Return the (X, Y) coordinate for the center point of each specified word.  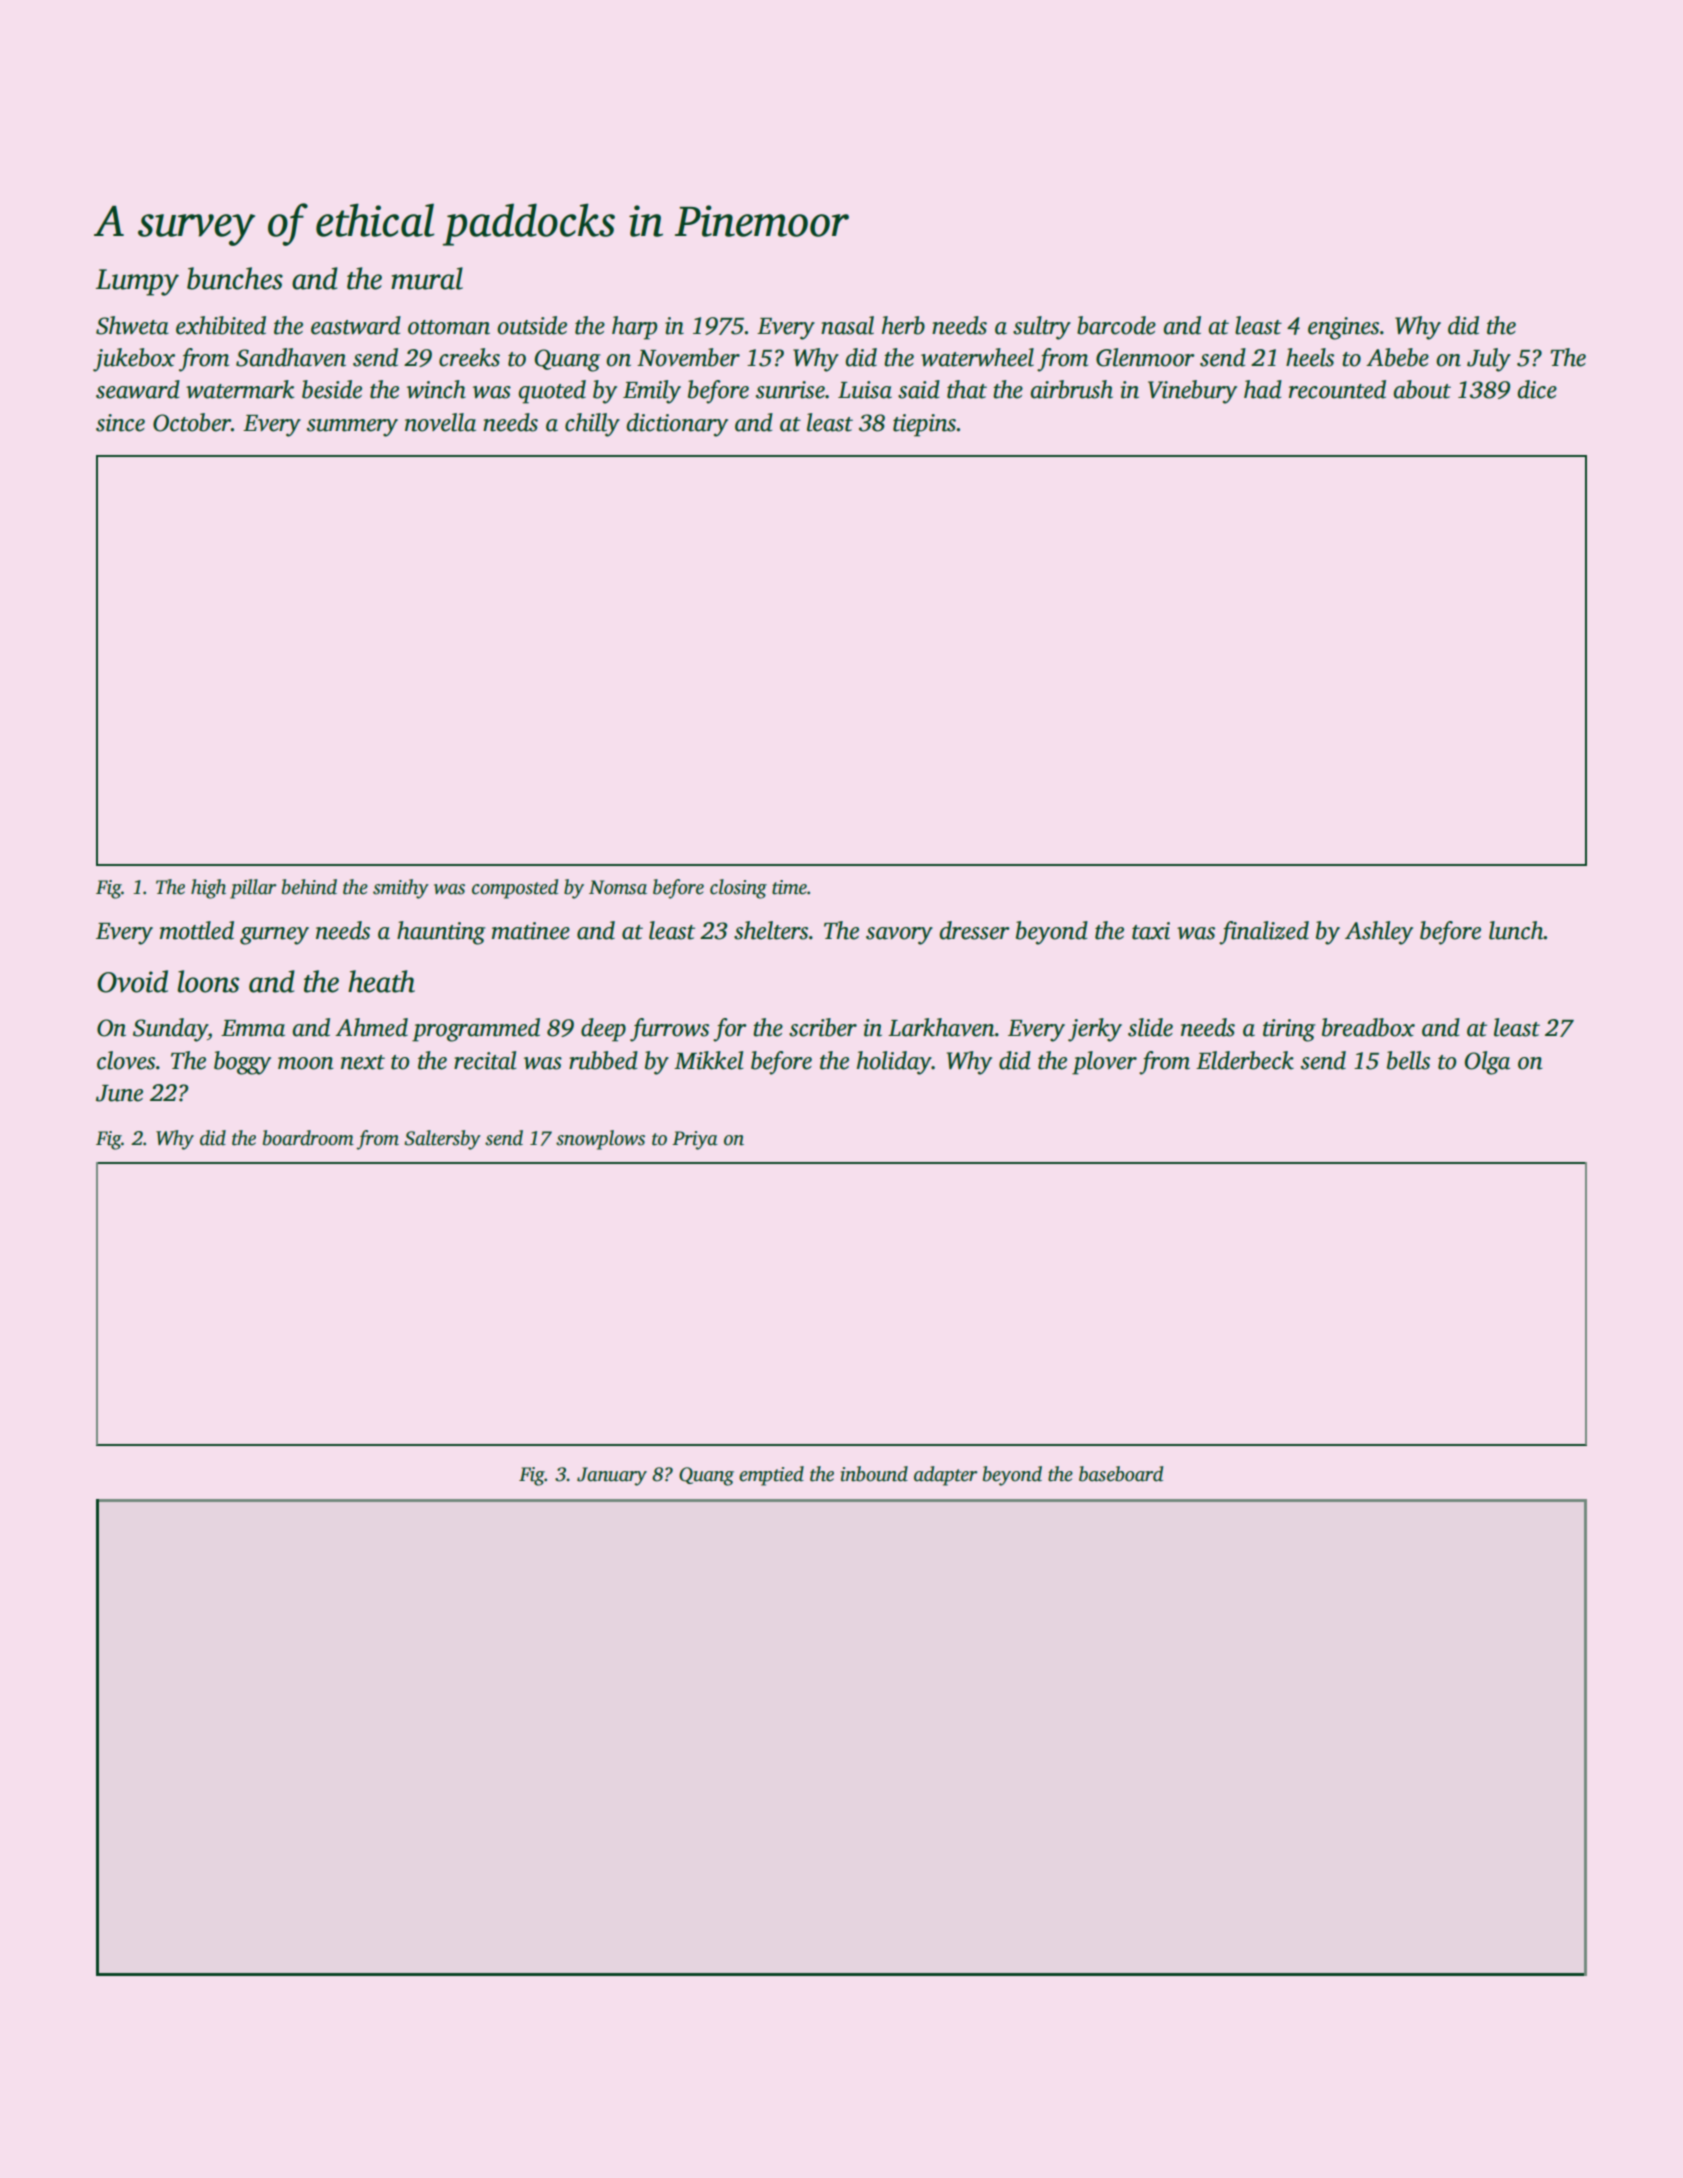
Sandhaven (291, 357)
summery (352, 428)
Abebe (1397, 357)
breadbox (1368, 1027)
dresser (974, 930)
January (612, 1476)
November (688, 357)
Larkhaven (941, 1027)
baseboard (1121, 1474)
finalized (1264, 933)
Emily (652, 392)
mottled (197, 930)
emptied (771, 1476)
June (119, 1093)
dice (1537, 389)
